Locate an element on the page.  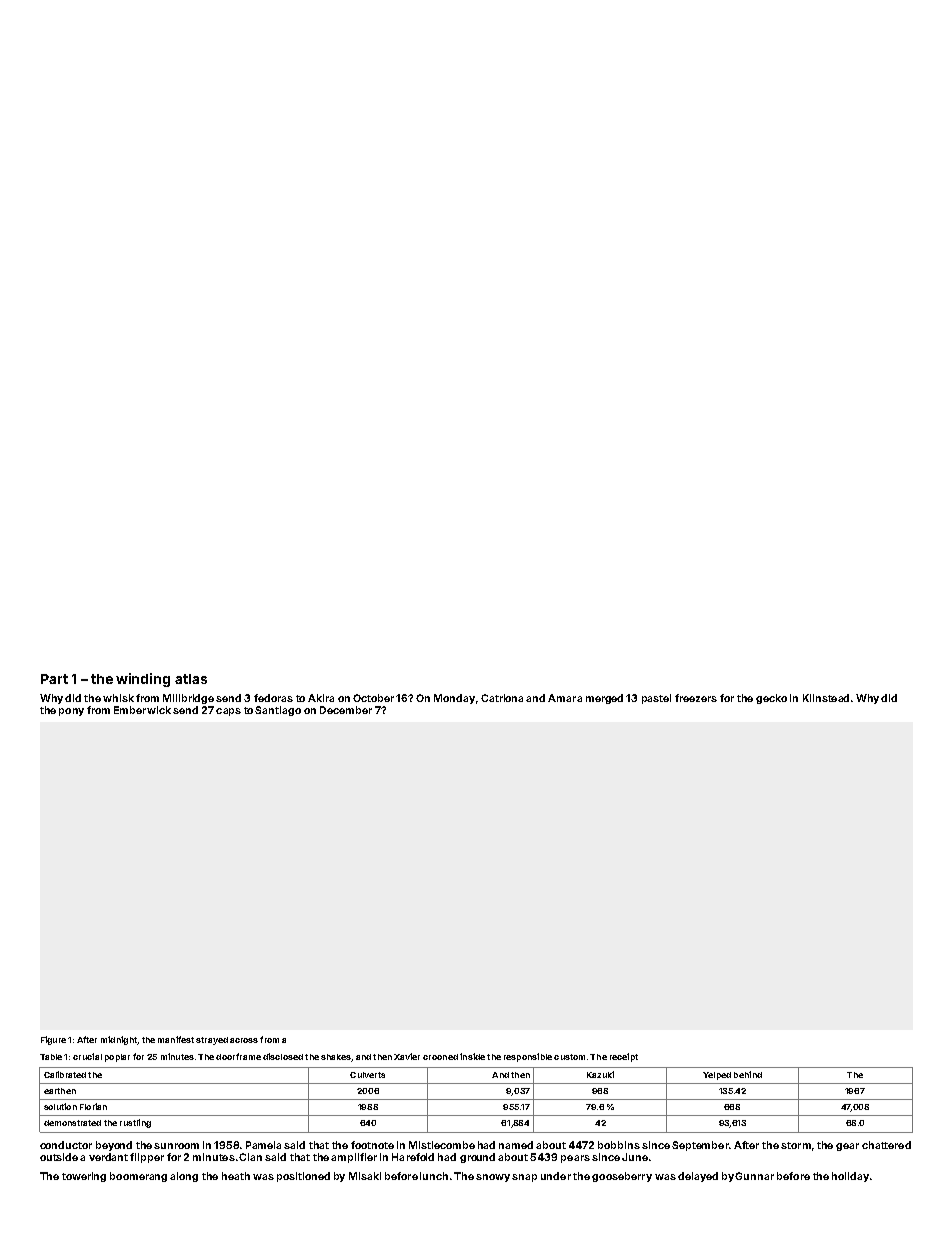
December is located at coordinates (346, 710).
